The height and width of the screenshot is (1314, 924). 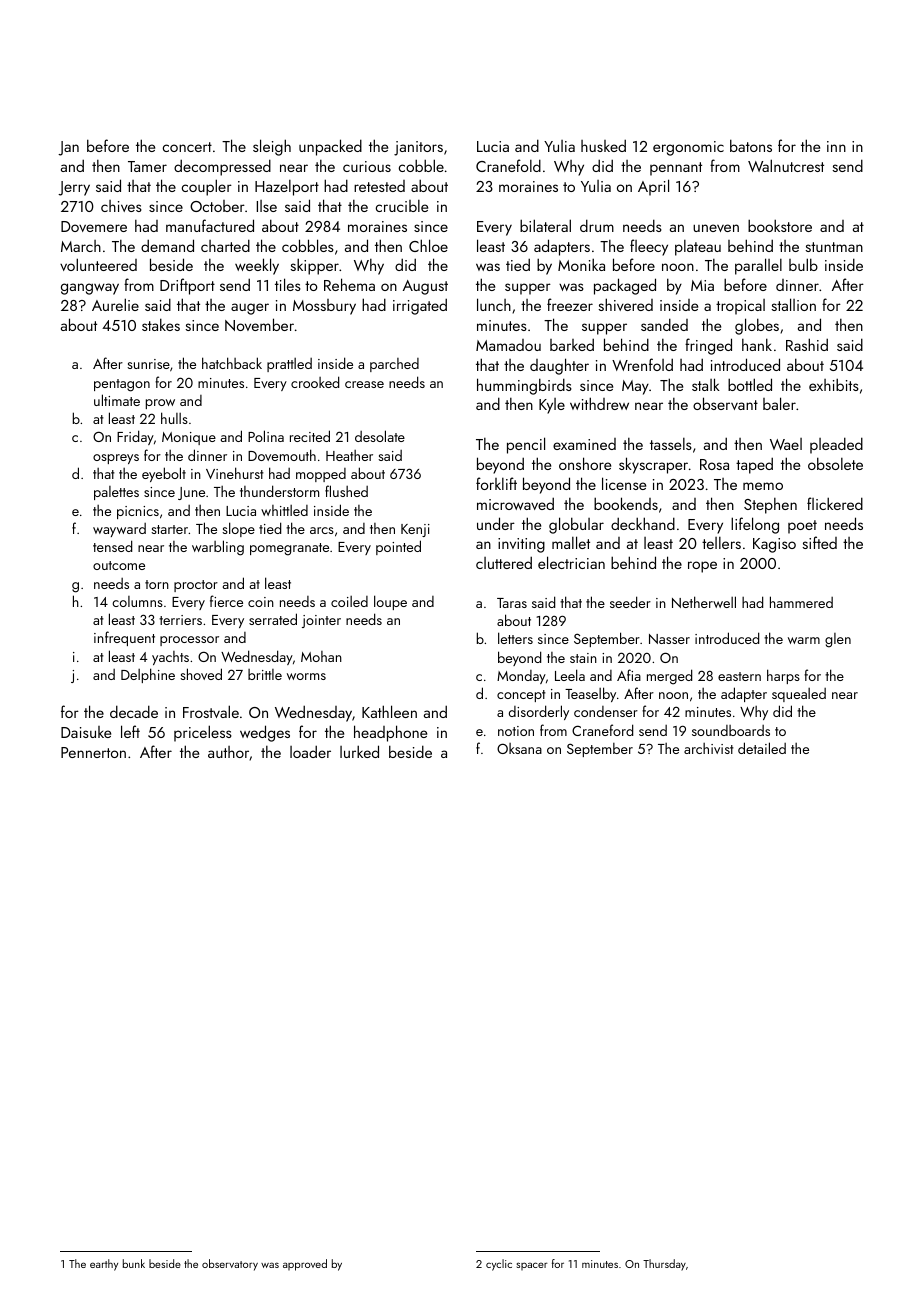 What do you see at coordinates (709, 748) in the screenshot?
I see `archivist` at bounding box center [709, 748].
